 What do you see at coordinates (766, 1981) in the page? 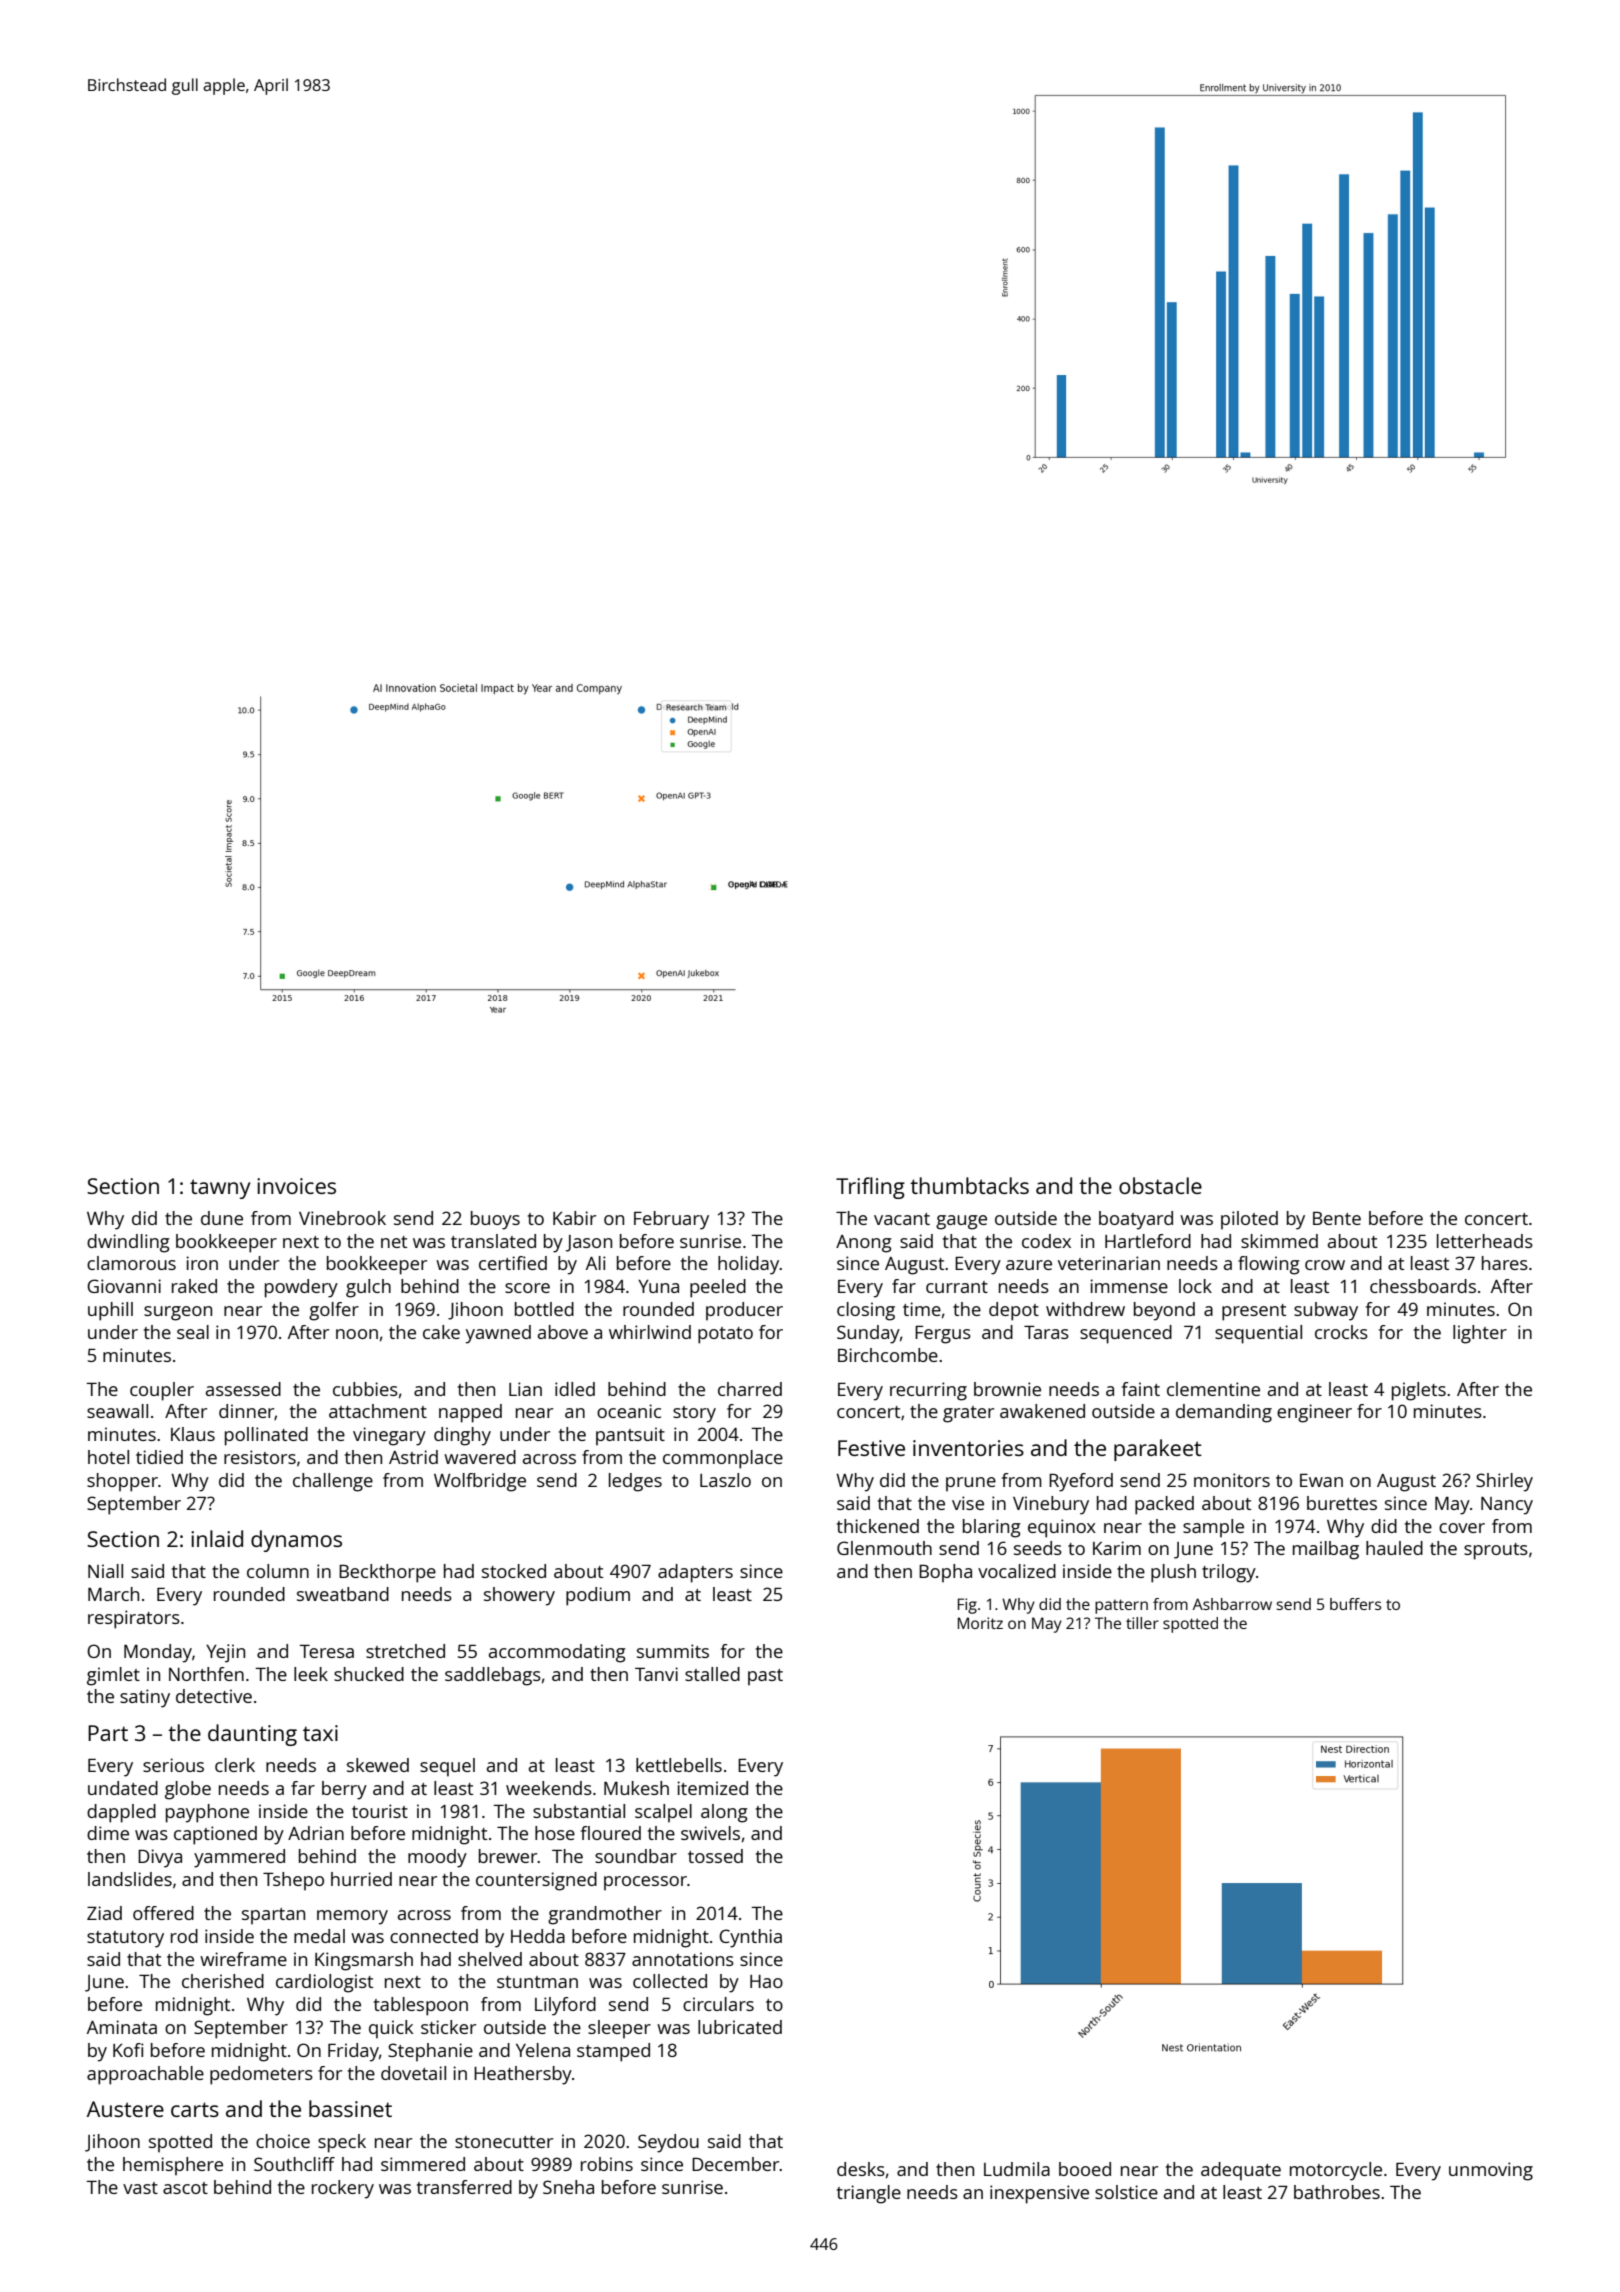
I see `Hao` at bounding box center [766, 1981].
